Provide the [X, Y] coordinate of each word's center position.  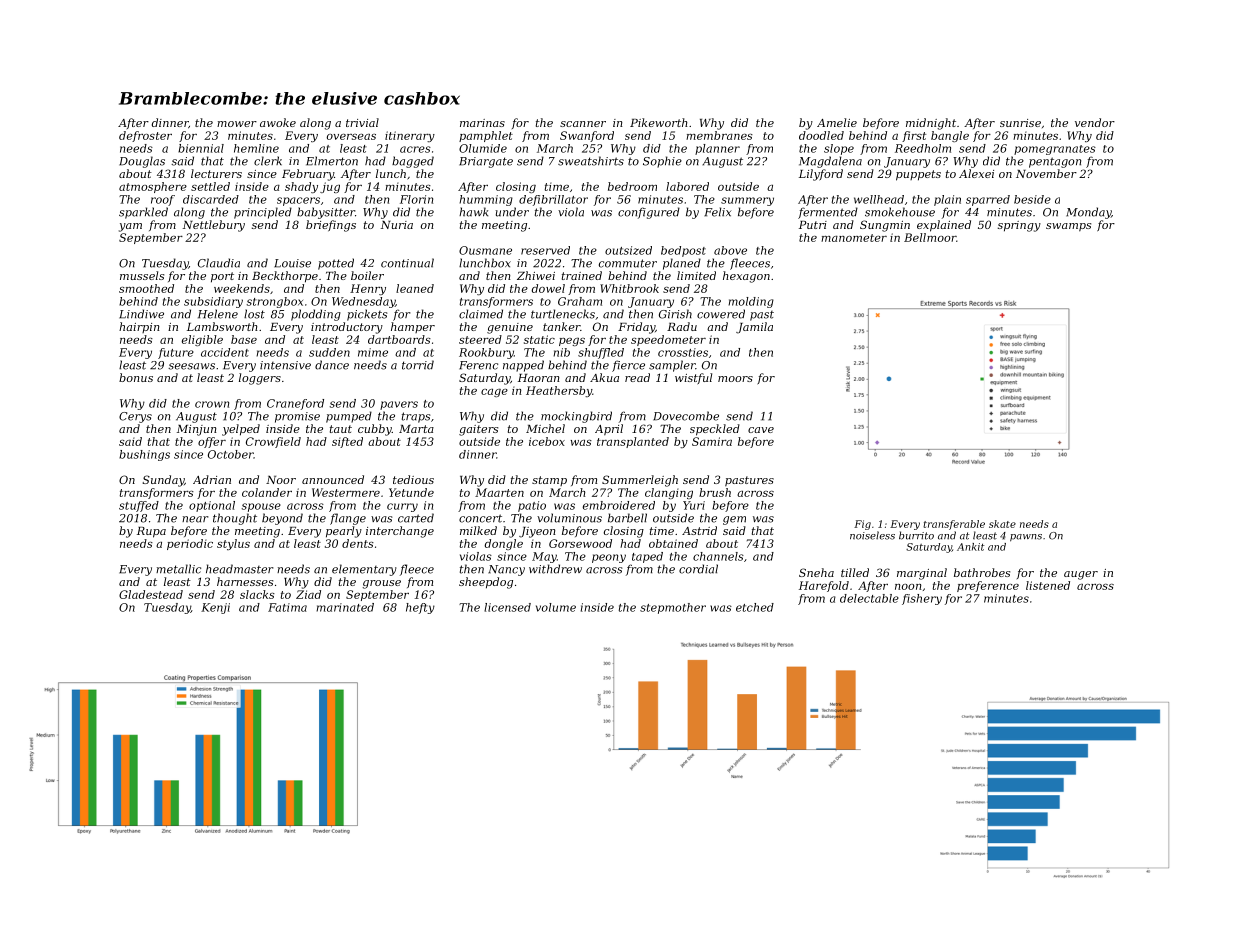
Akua [604, 377]
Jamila [754, 328]
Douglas [142, 162]
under [512, 212]
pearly [344, 532]
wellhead [879, 199]
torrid [418, 365]
